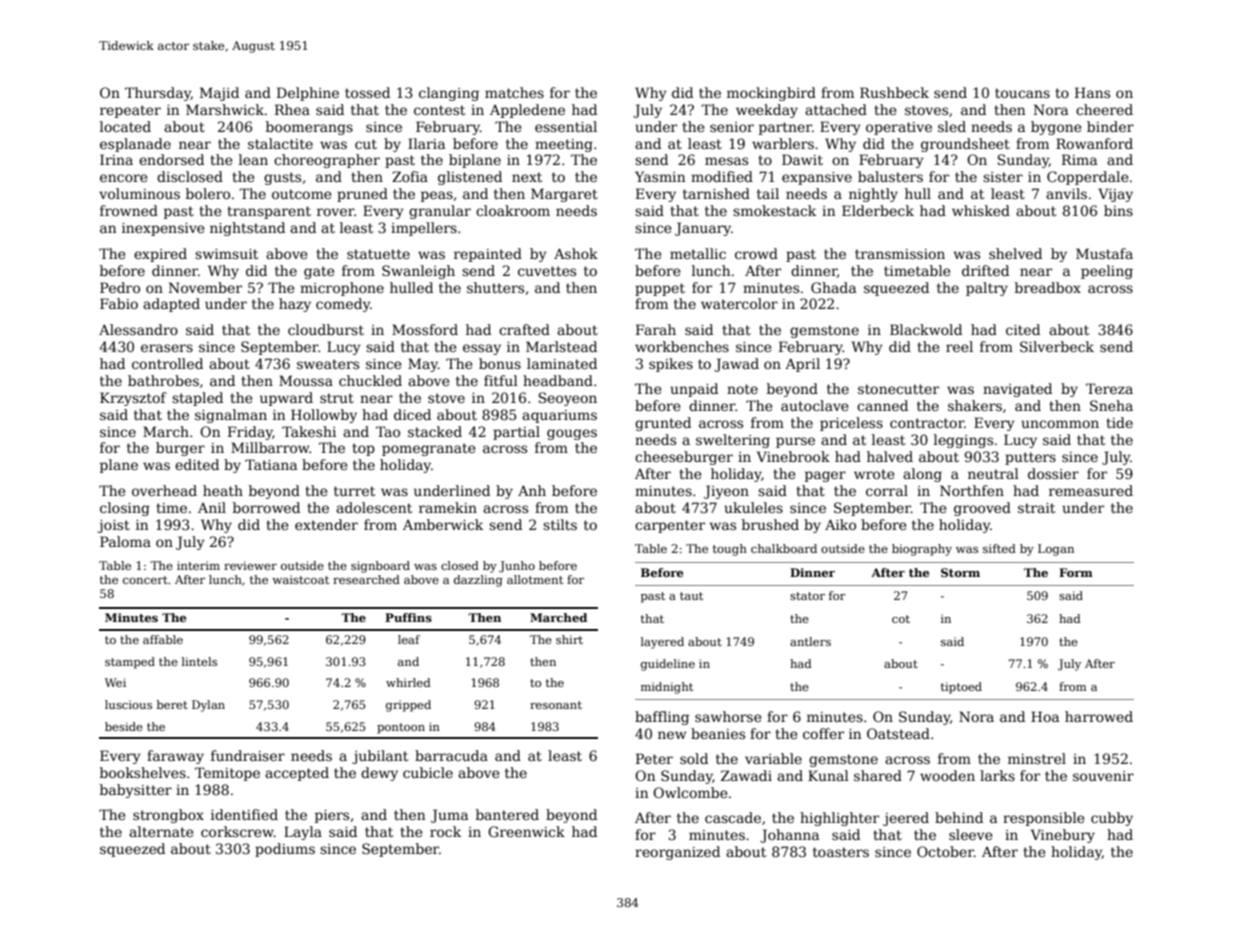 The image size is (1233, 952). I want to click on remeasured, so click(1091, 490).
